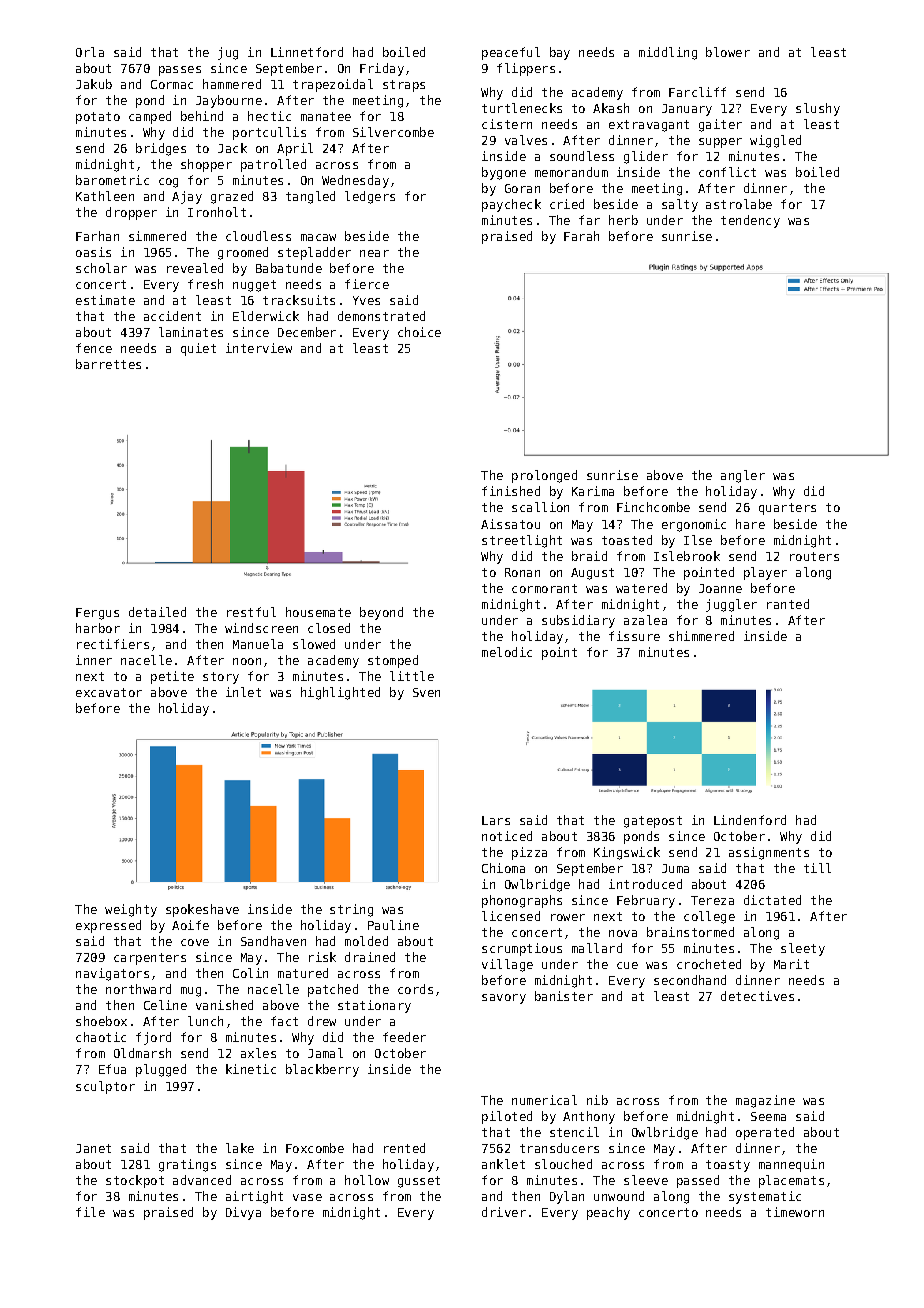  What do you see at coordinates (728, 52) in the screenshot?
I see `blower` at bounding box center [728, 52].
